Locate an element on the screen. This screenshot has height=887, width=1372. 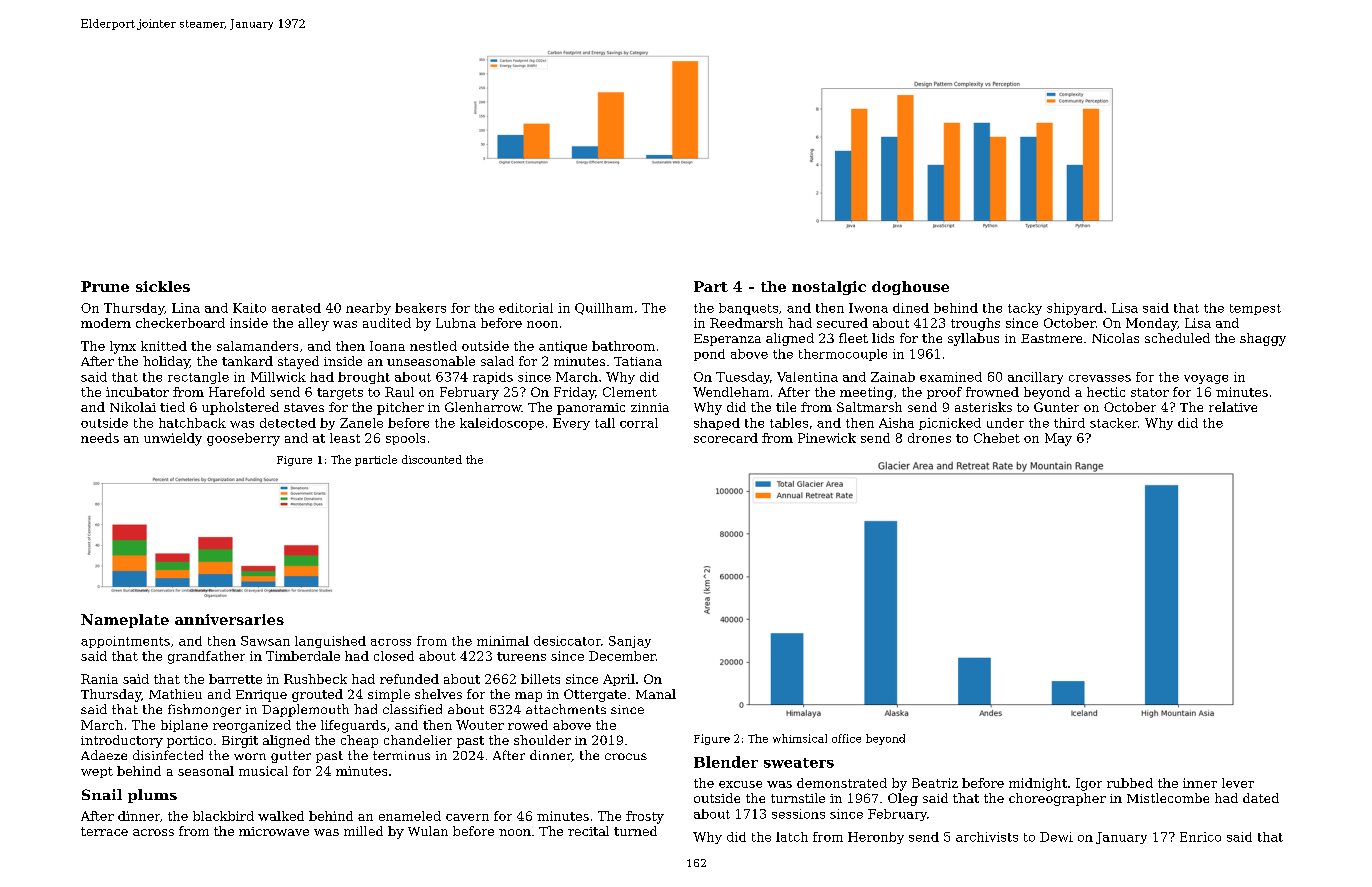
shipyard is located at coordinates (1075, 309).
